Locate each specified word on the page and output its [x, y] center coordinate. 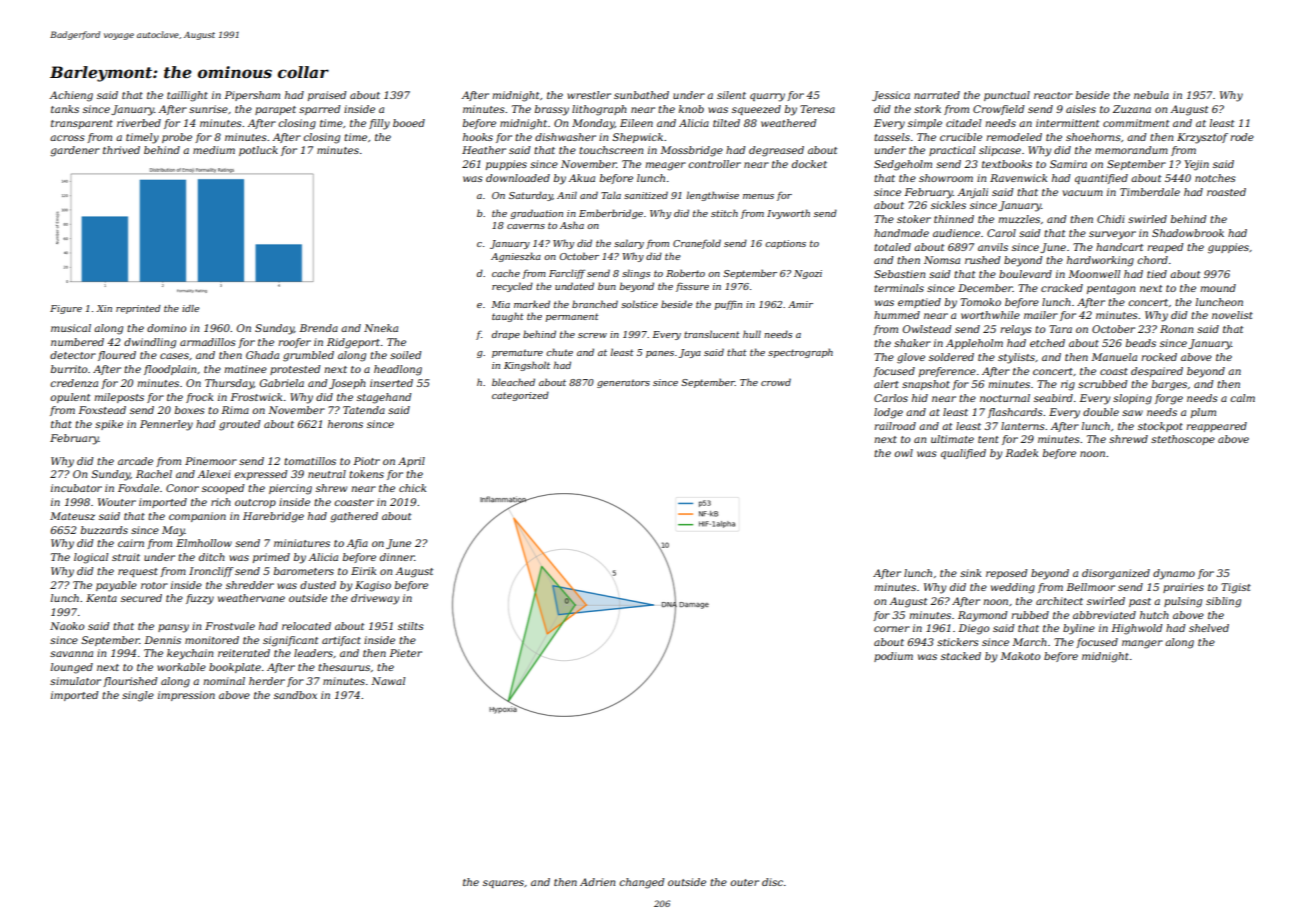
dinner [397, 557]
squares [503, 884]
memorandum [1131, 150]
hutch [1154, 615]
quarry [767, 97]
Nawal [388, 681]
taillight [187, 96]
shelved [1209, 628]
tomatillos [310, 461]
